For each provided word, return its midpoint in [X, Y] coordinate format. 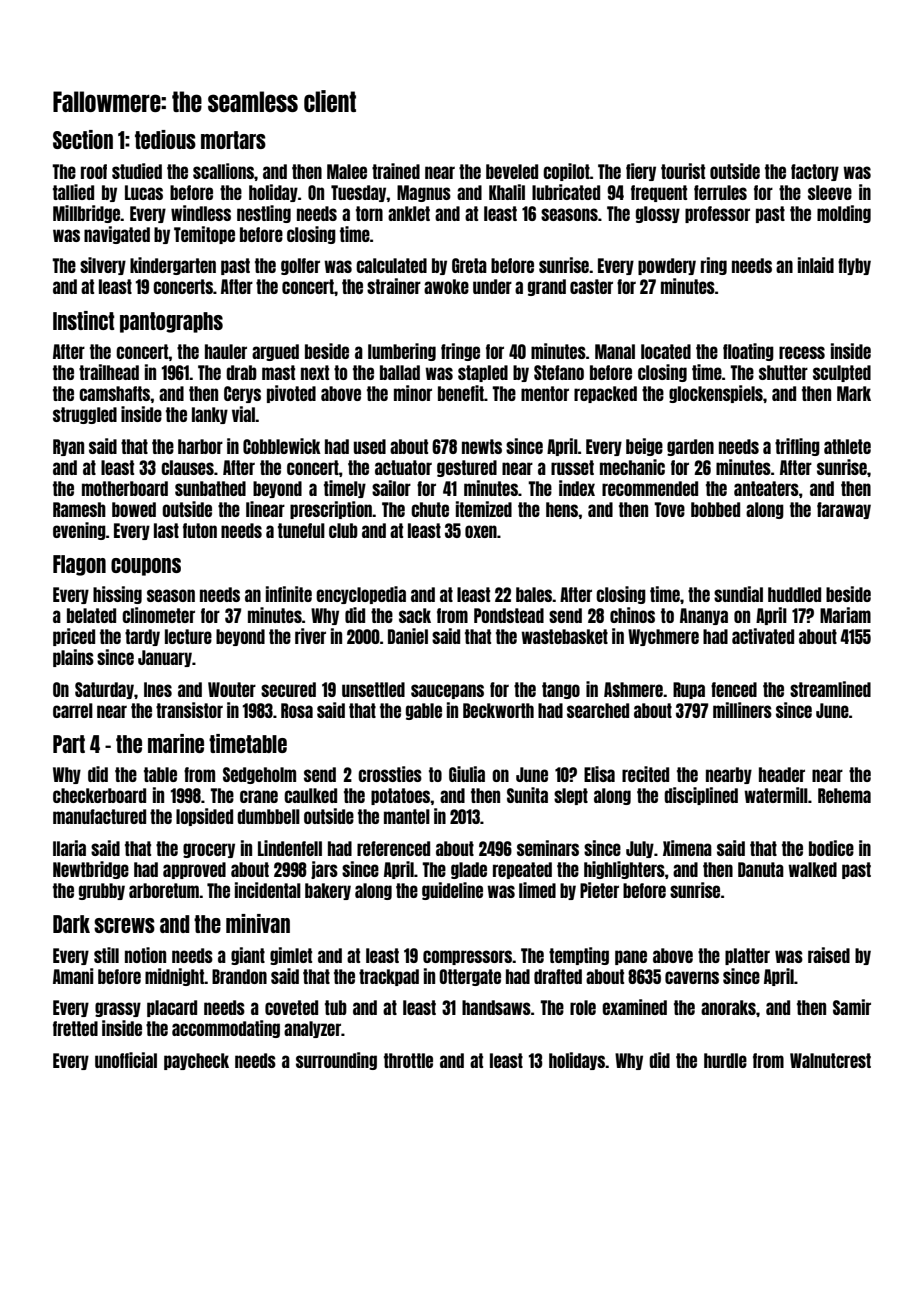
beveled [512, 171]
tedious [165, 139]
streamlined [830, 689]
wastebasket [564, 636]
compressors [467, 957]
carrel [73, 710]
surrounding [336, 1061]
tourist [683, 171]
